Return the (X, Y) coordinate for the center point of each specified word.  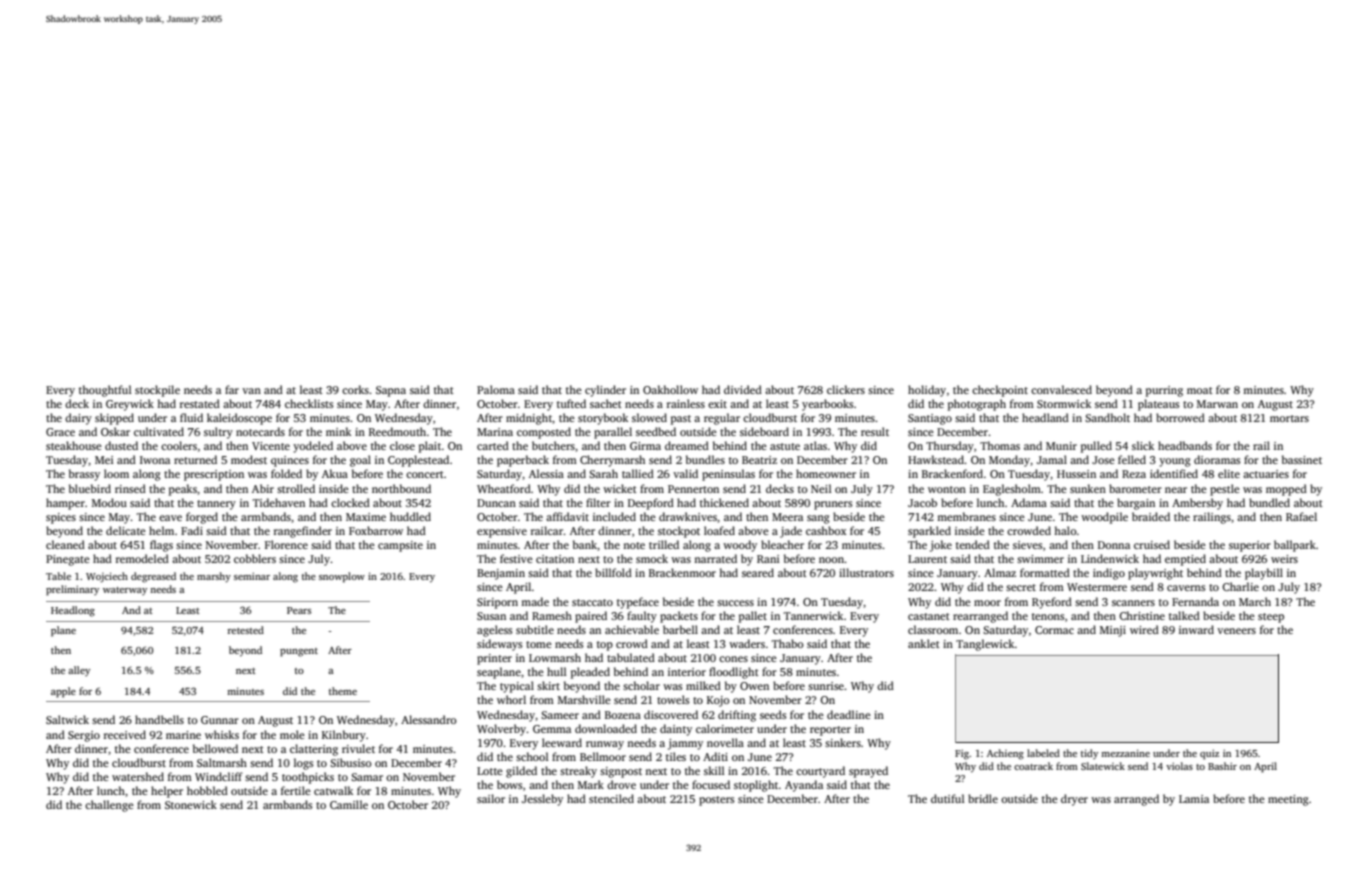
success (735, 603)
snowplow (342, 577)
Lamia (1194, 799)
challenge (109, 806)
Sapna (391, 391)
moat (1200, 390)
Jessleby (542, 800)
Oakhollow (670, 389)
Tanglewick (985, 645)
